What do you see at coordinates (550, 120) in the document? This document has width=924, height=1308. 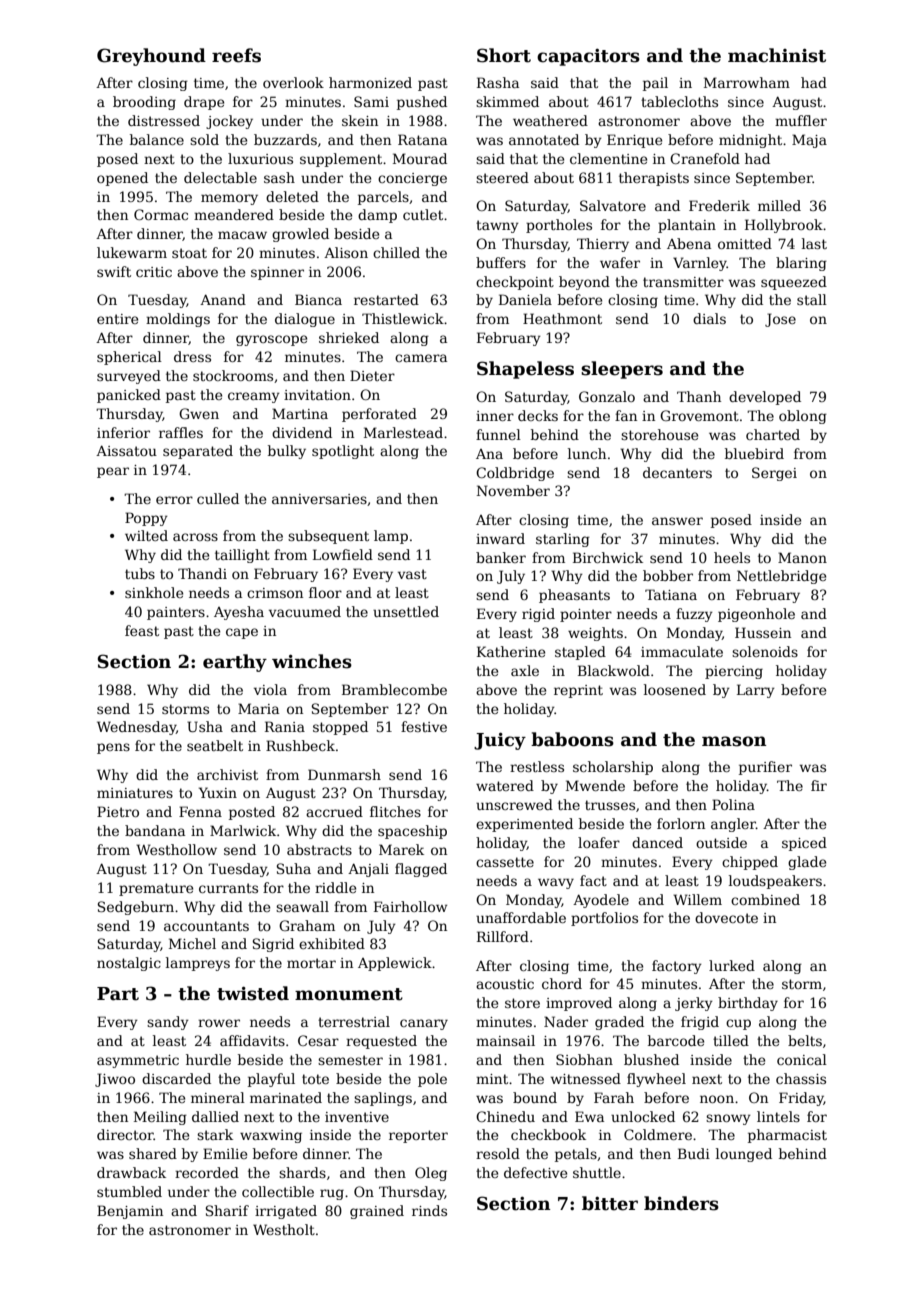 I see `weathered` at bounding box center [550, 120].
